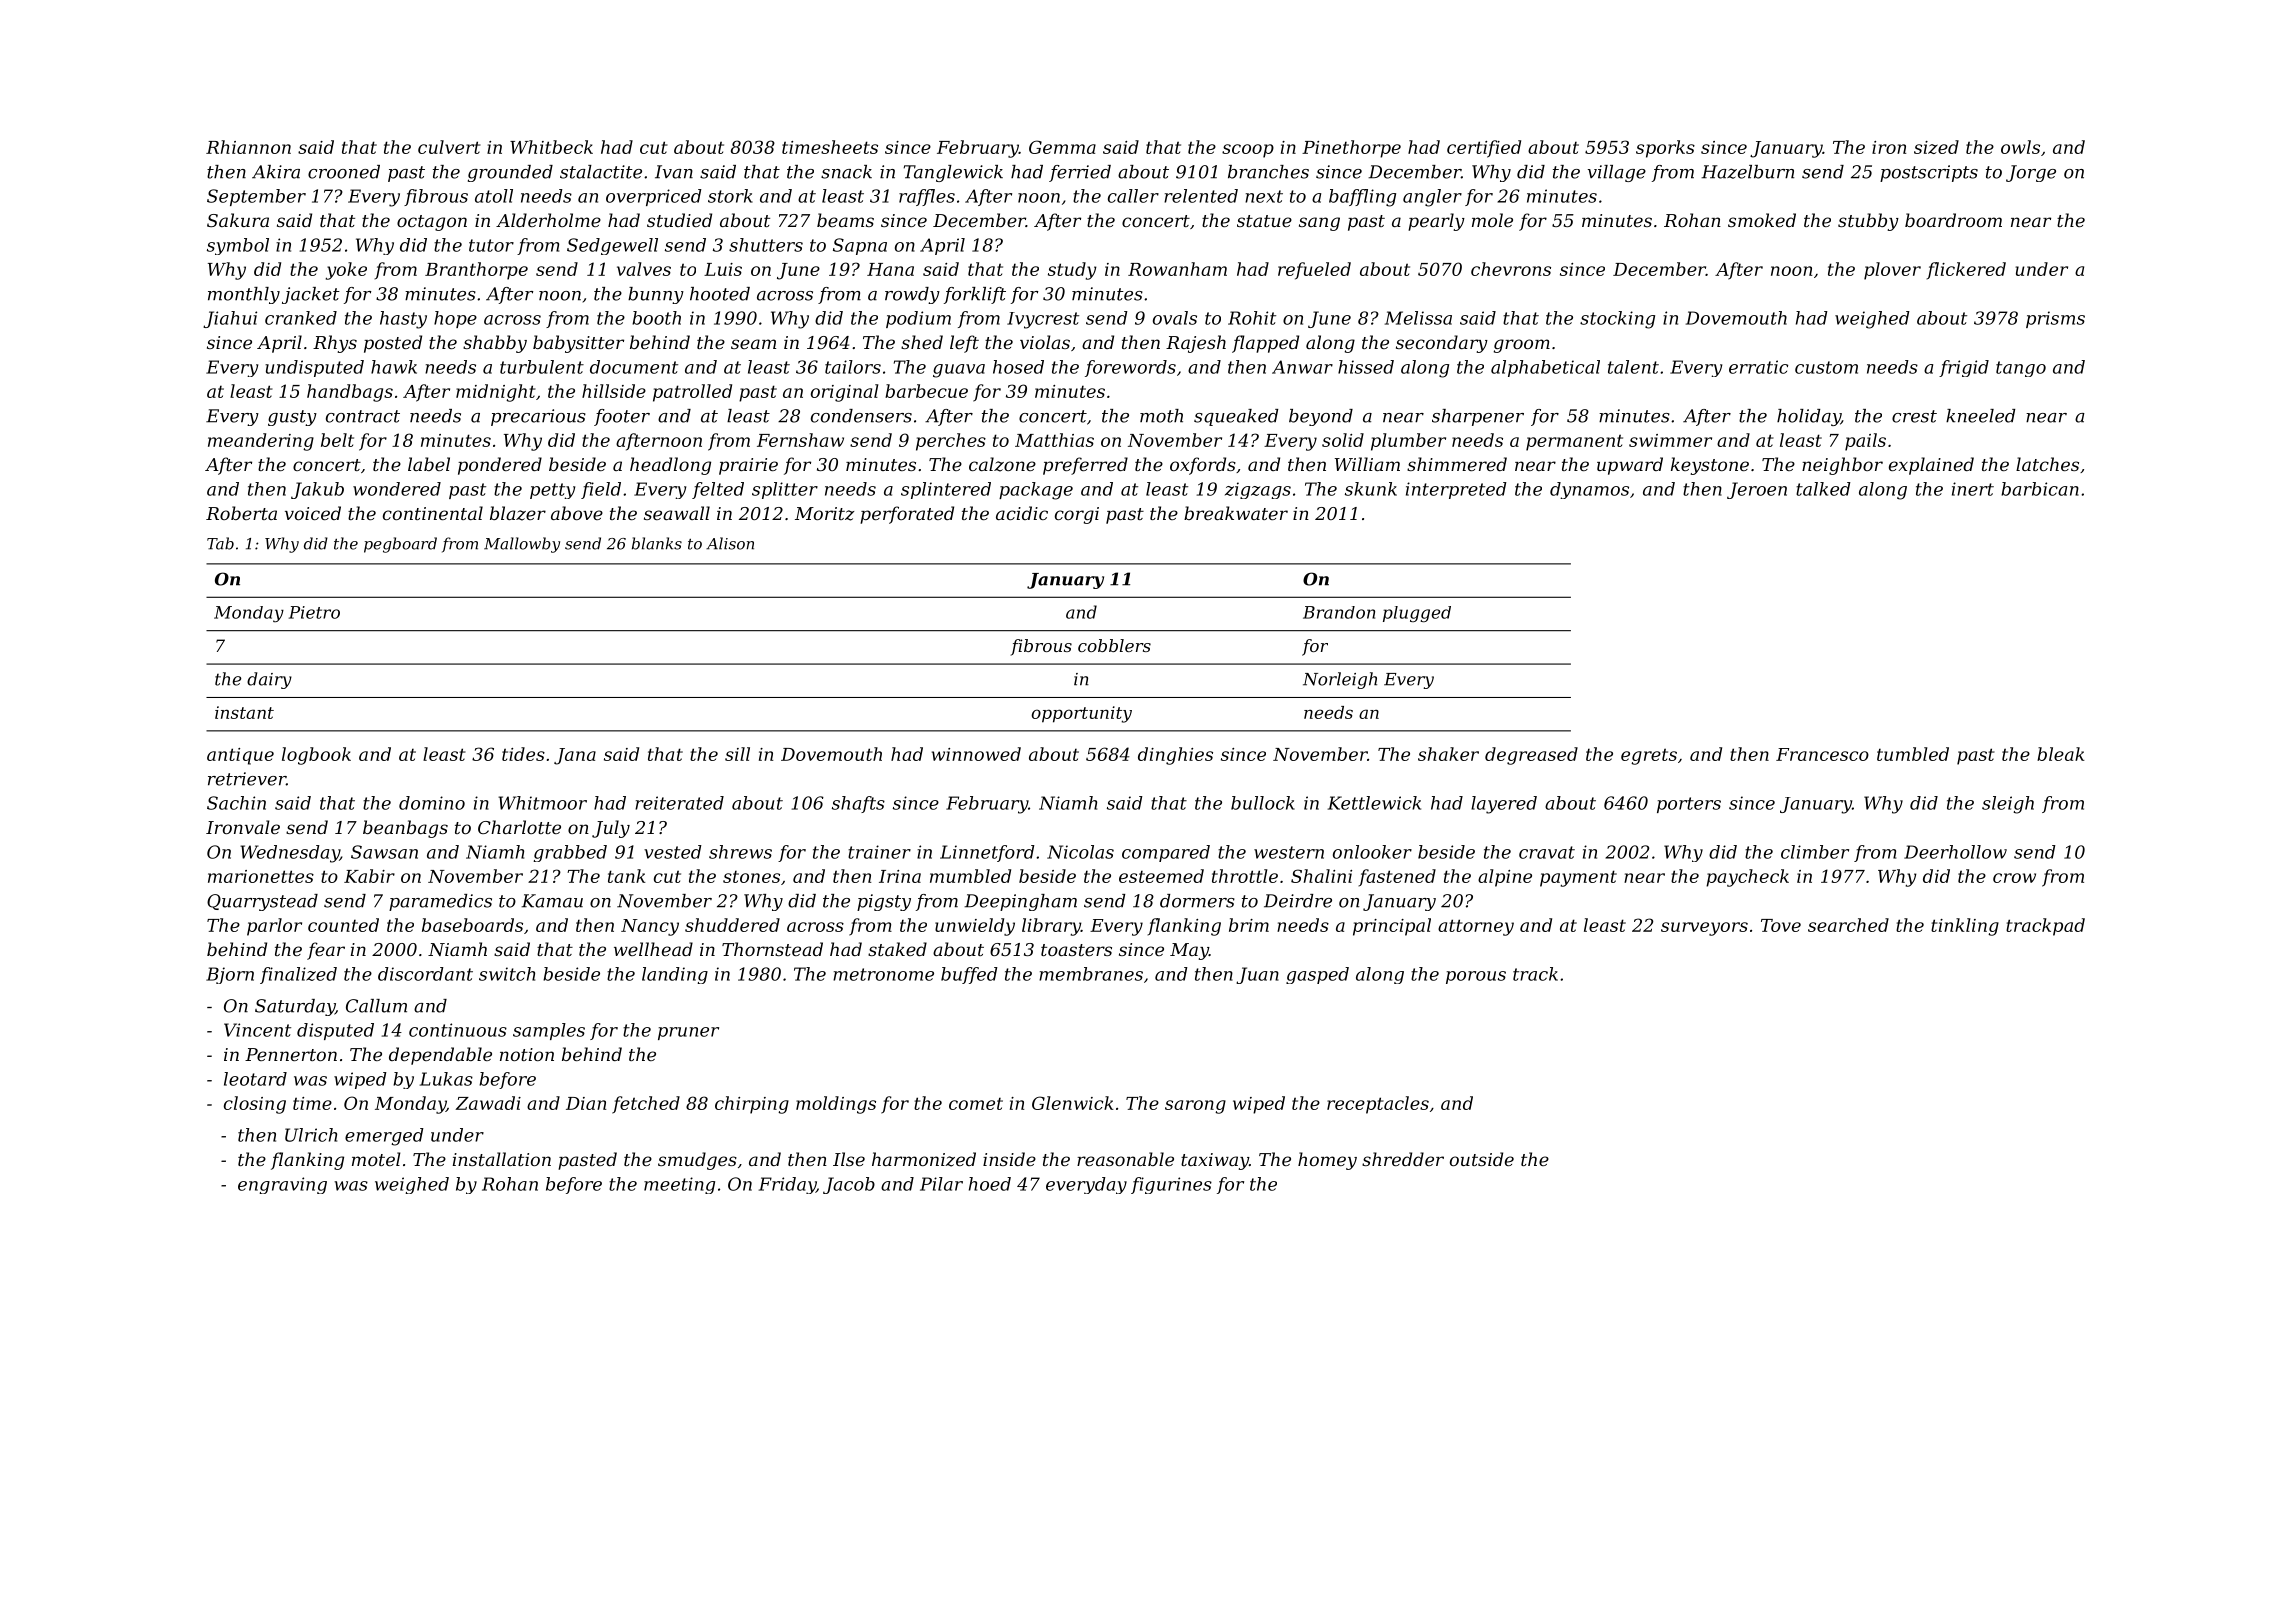 This screenshot has width=2292, height=1620. What do you see at coordinates (1351, 149) in the screenshot?
I see `Pinethorpe` at bounding box center [1351, 149].
